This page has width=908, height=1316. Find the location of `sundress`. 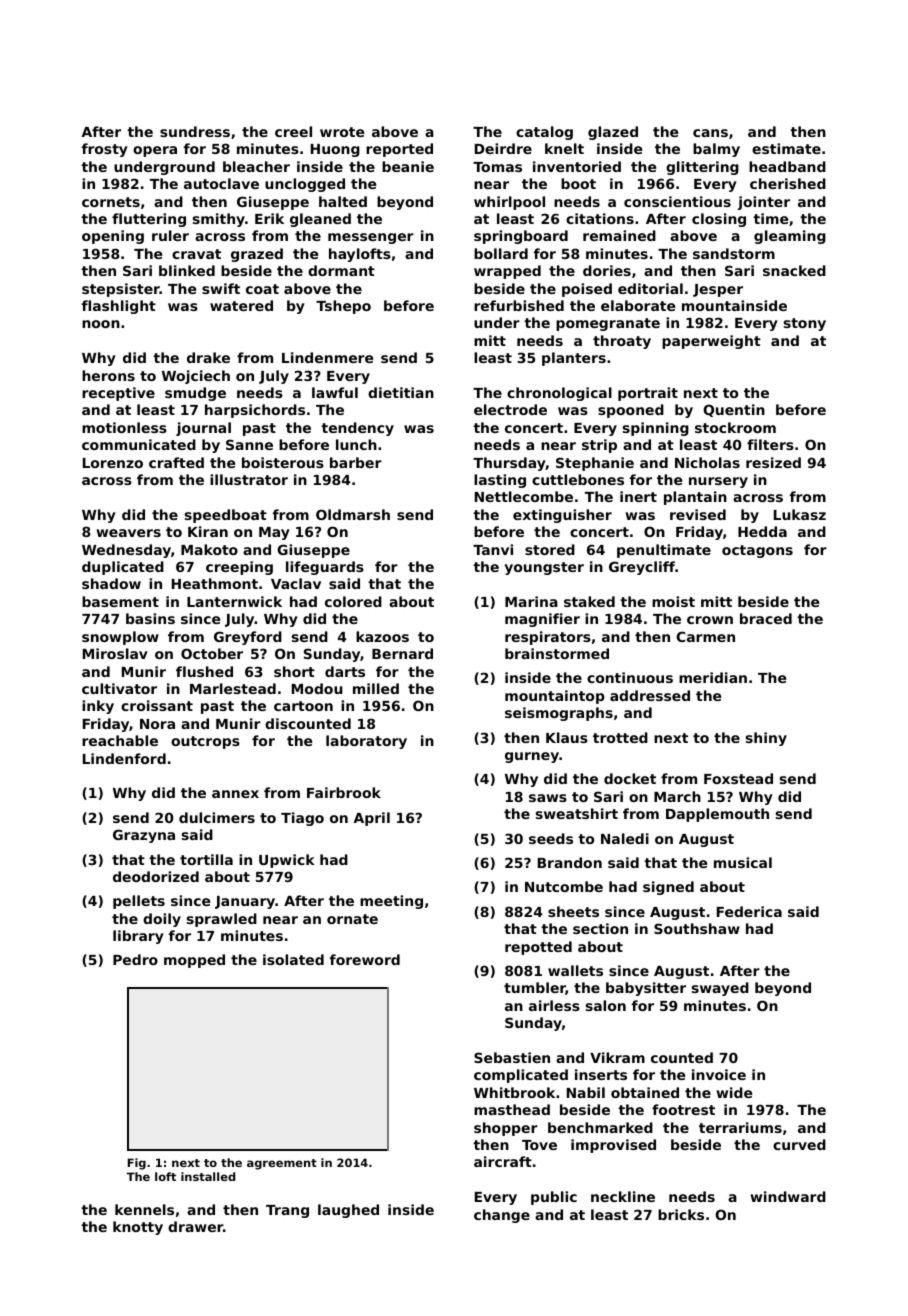

sundress is located at coordinates (195, 131).
